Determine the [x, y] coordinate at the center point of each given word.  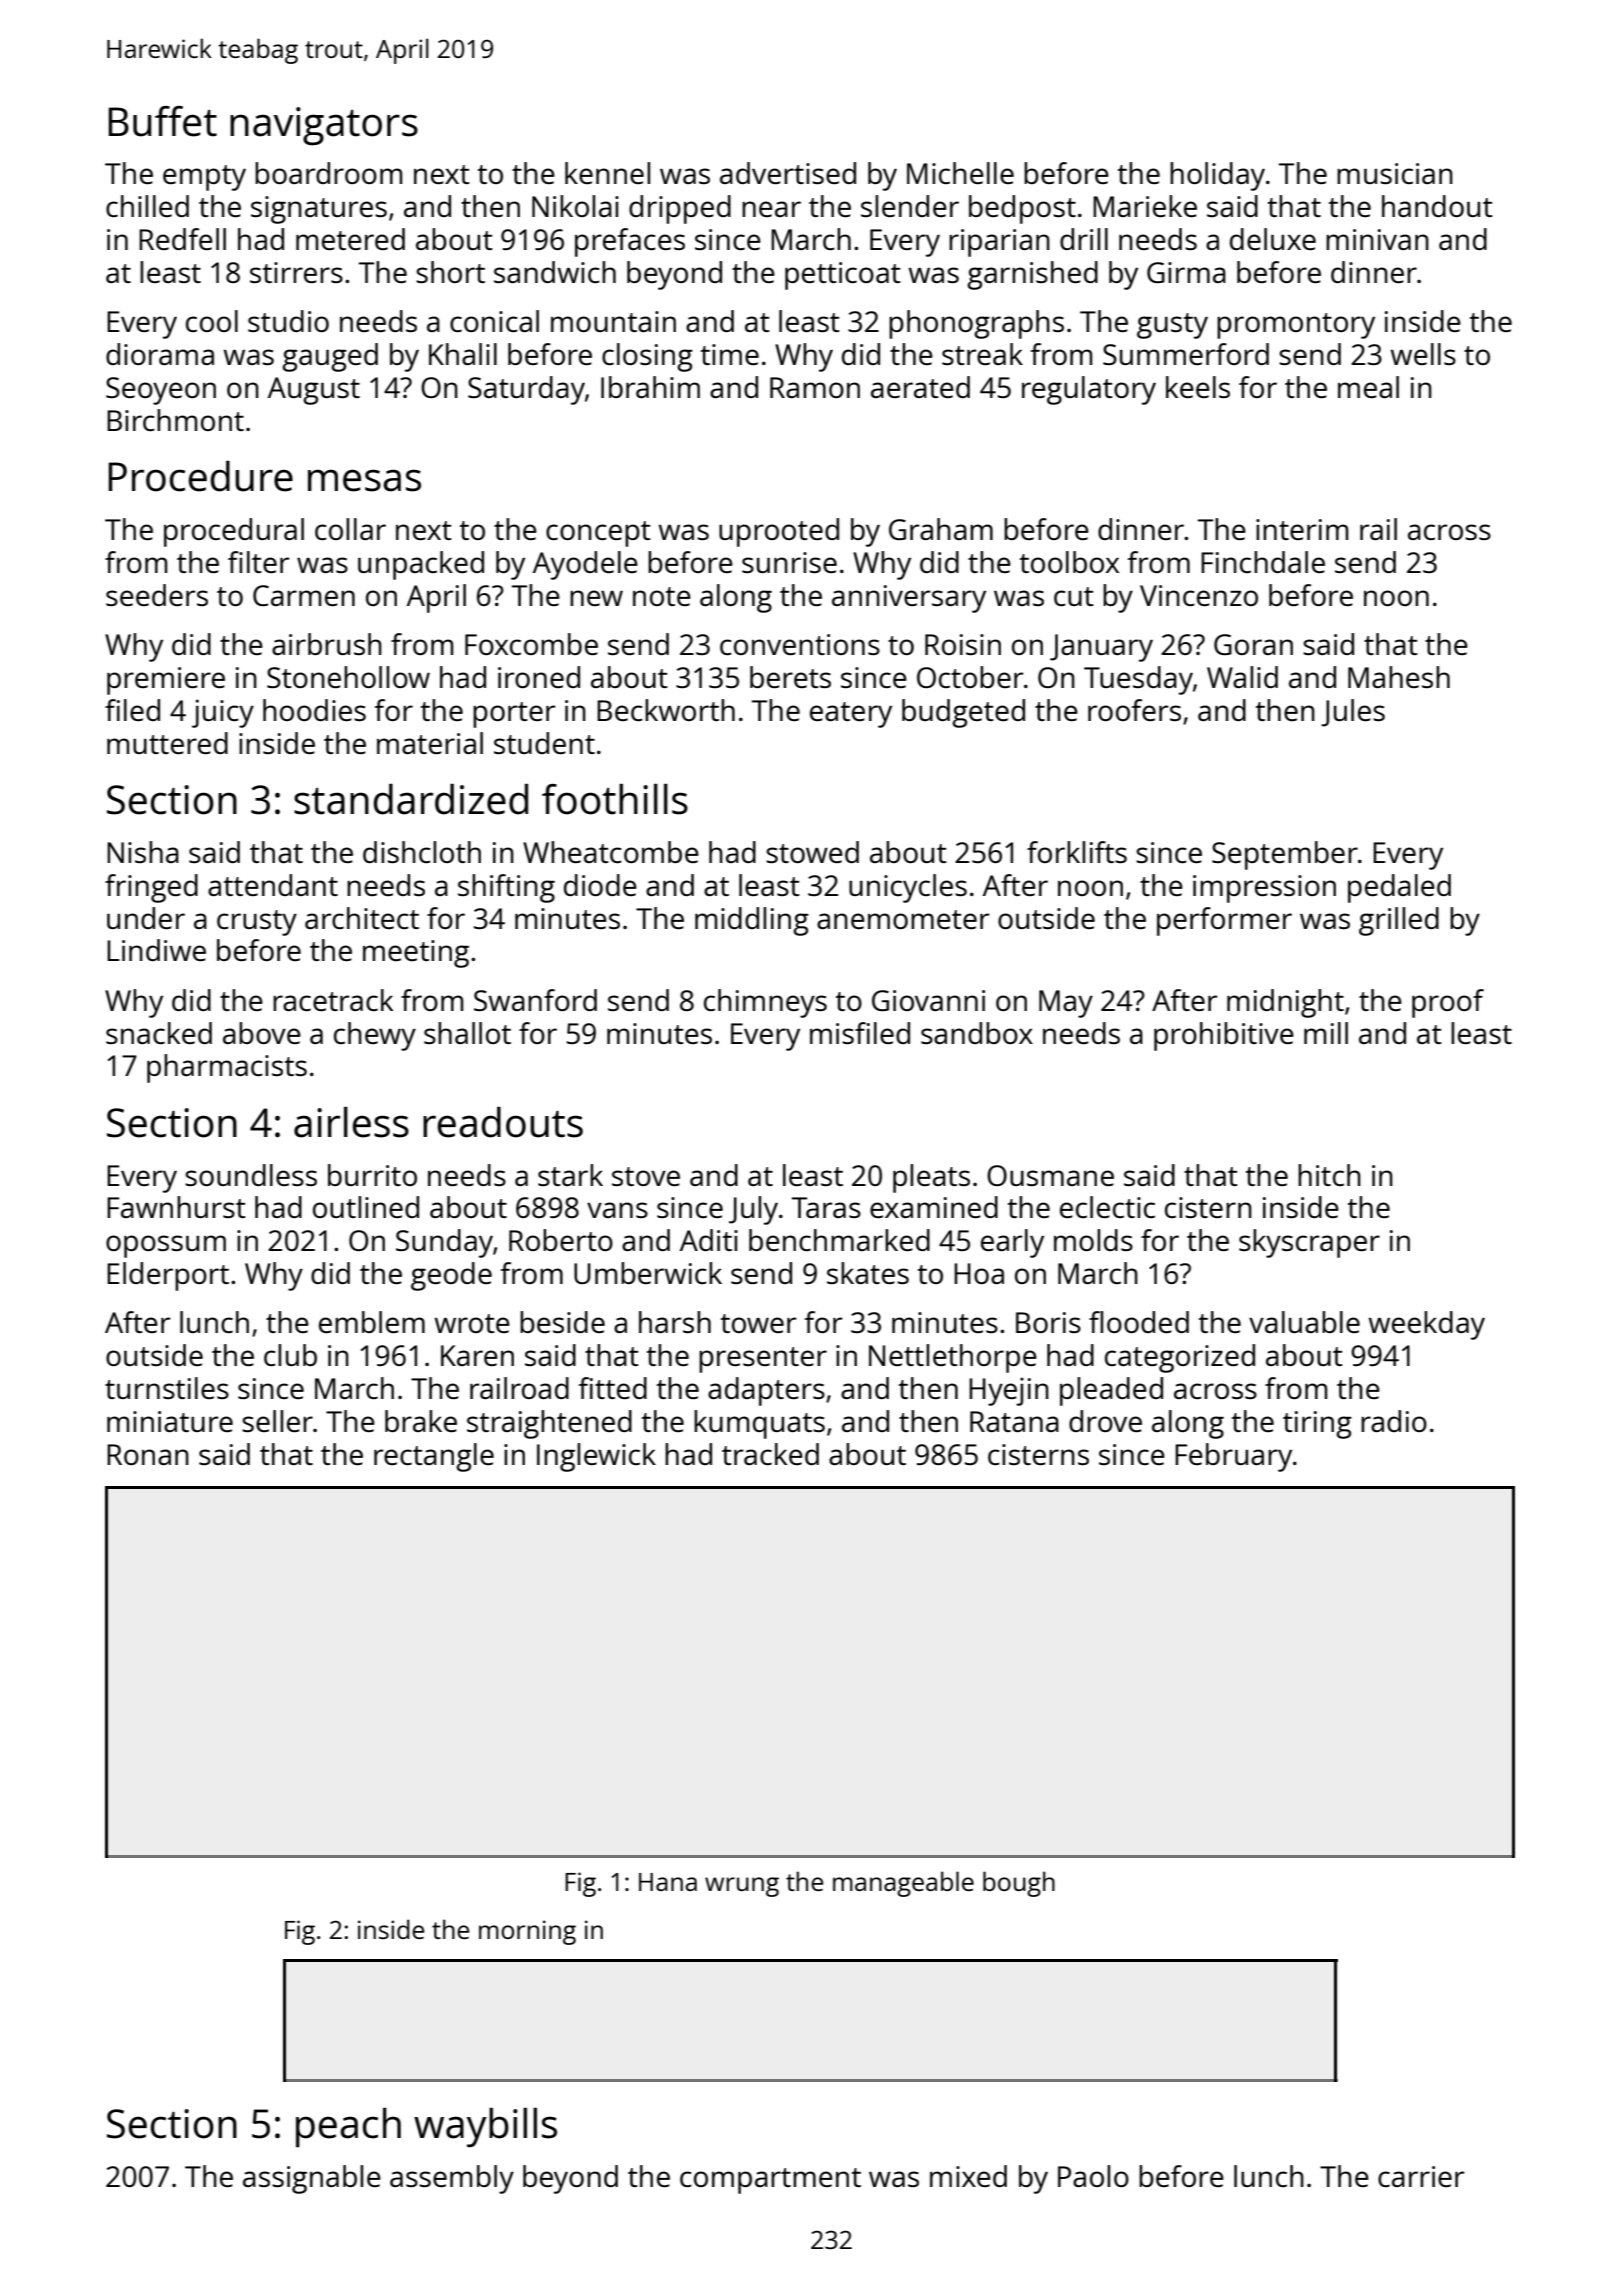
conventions [800, 644]
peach [348, 2128]
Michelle [960, 173]
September [1285, 855]
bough [1019, 1884]
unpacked [421, 565]
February [1233, 1457]
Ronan [148, 1454]
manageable [903, 1884]
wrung [742, 1887]
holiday [1217, 176]
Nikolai [575, 206]
